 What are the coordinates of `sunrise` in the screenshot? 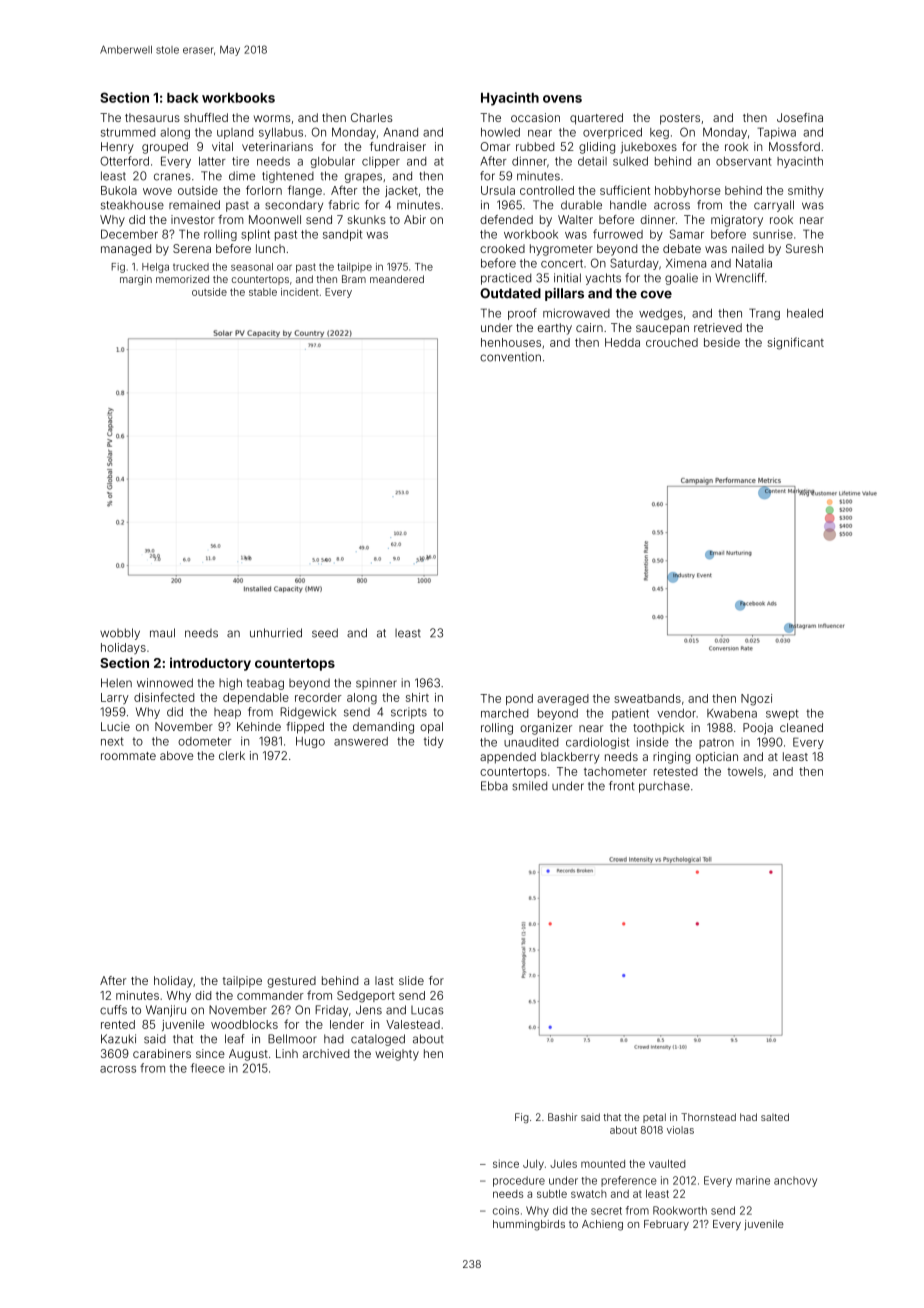 It's located at (773, 234).
